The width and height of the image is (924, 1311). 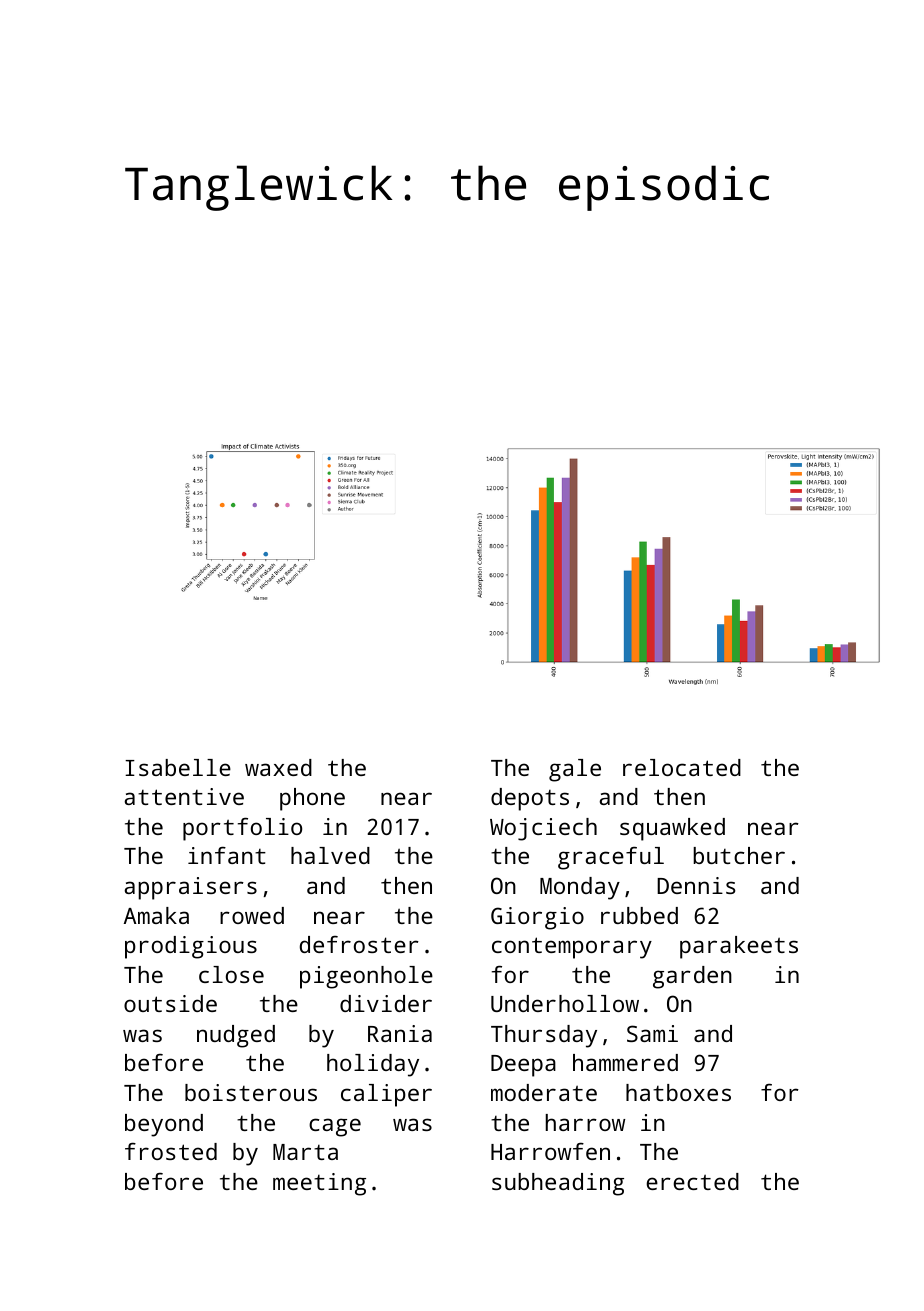 What do you see at coordinates (558, 1184) in the image?
I see `subheading` at bounding box center [558, 1184].
